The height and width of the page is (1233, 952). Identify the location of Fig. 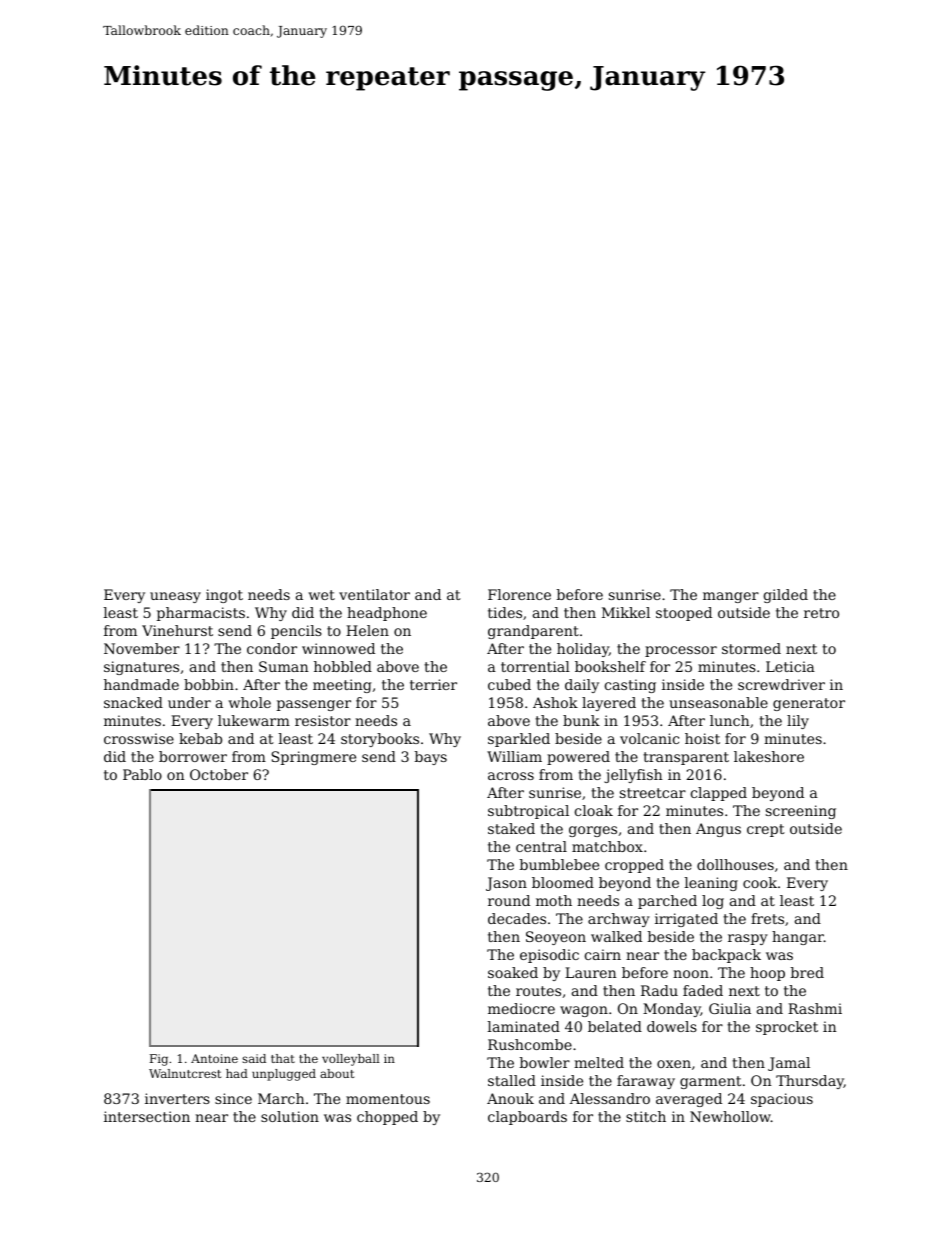
(159, 1060).
